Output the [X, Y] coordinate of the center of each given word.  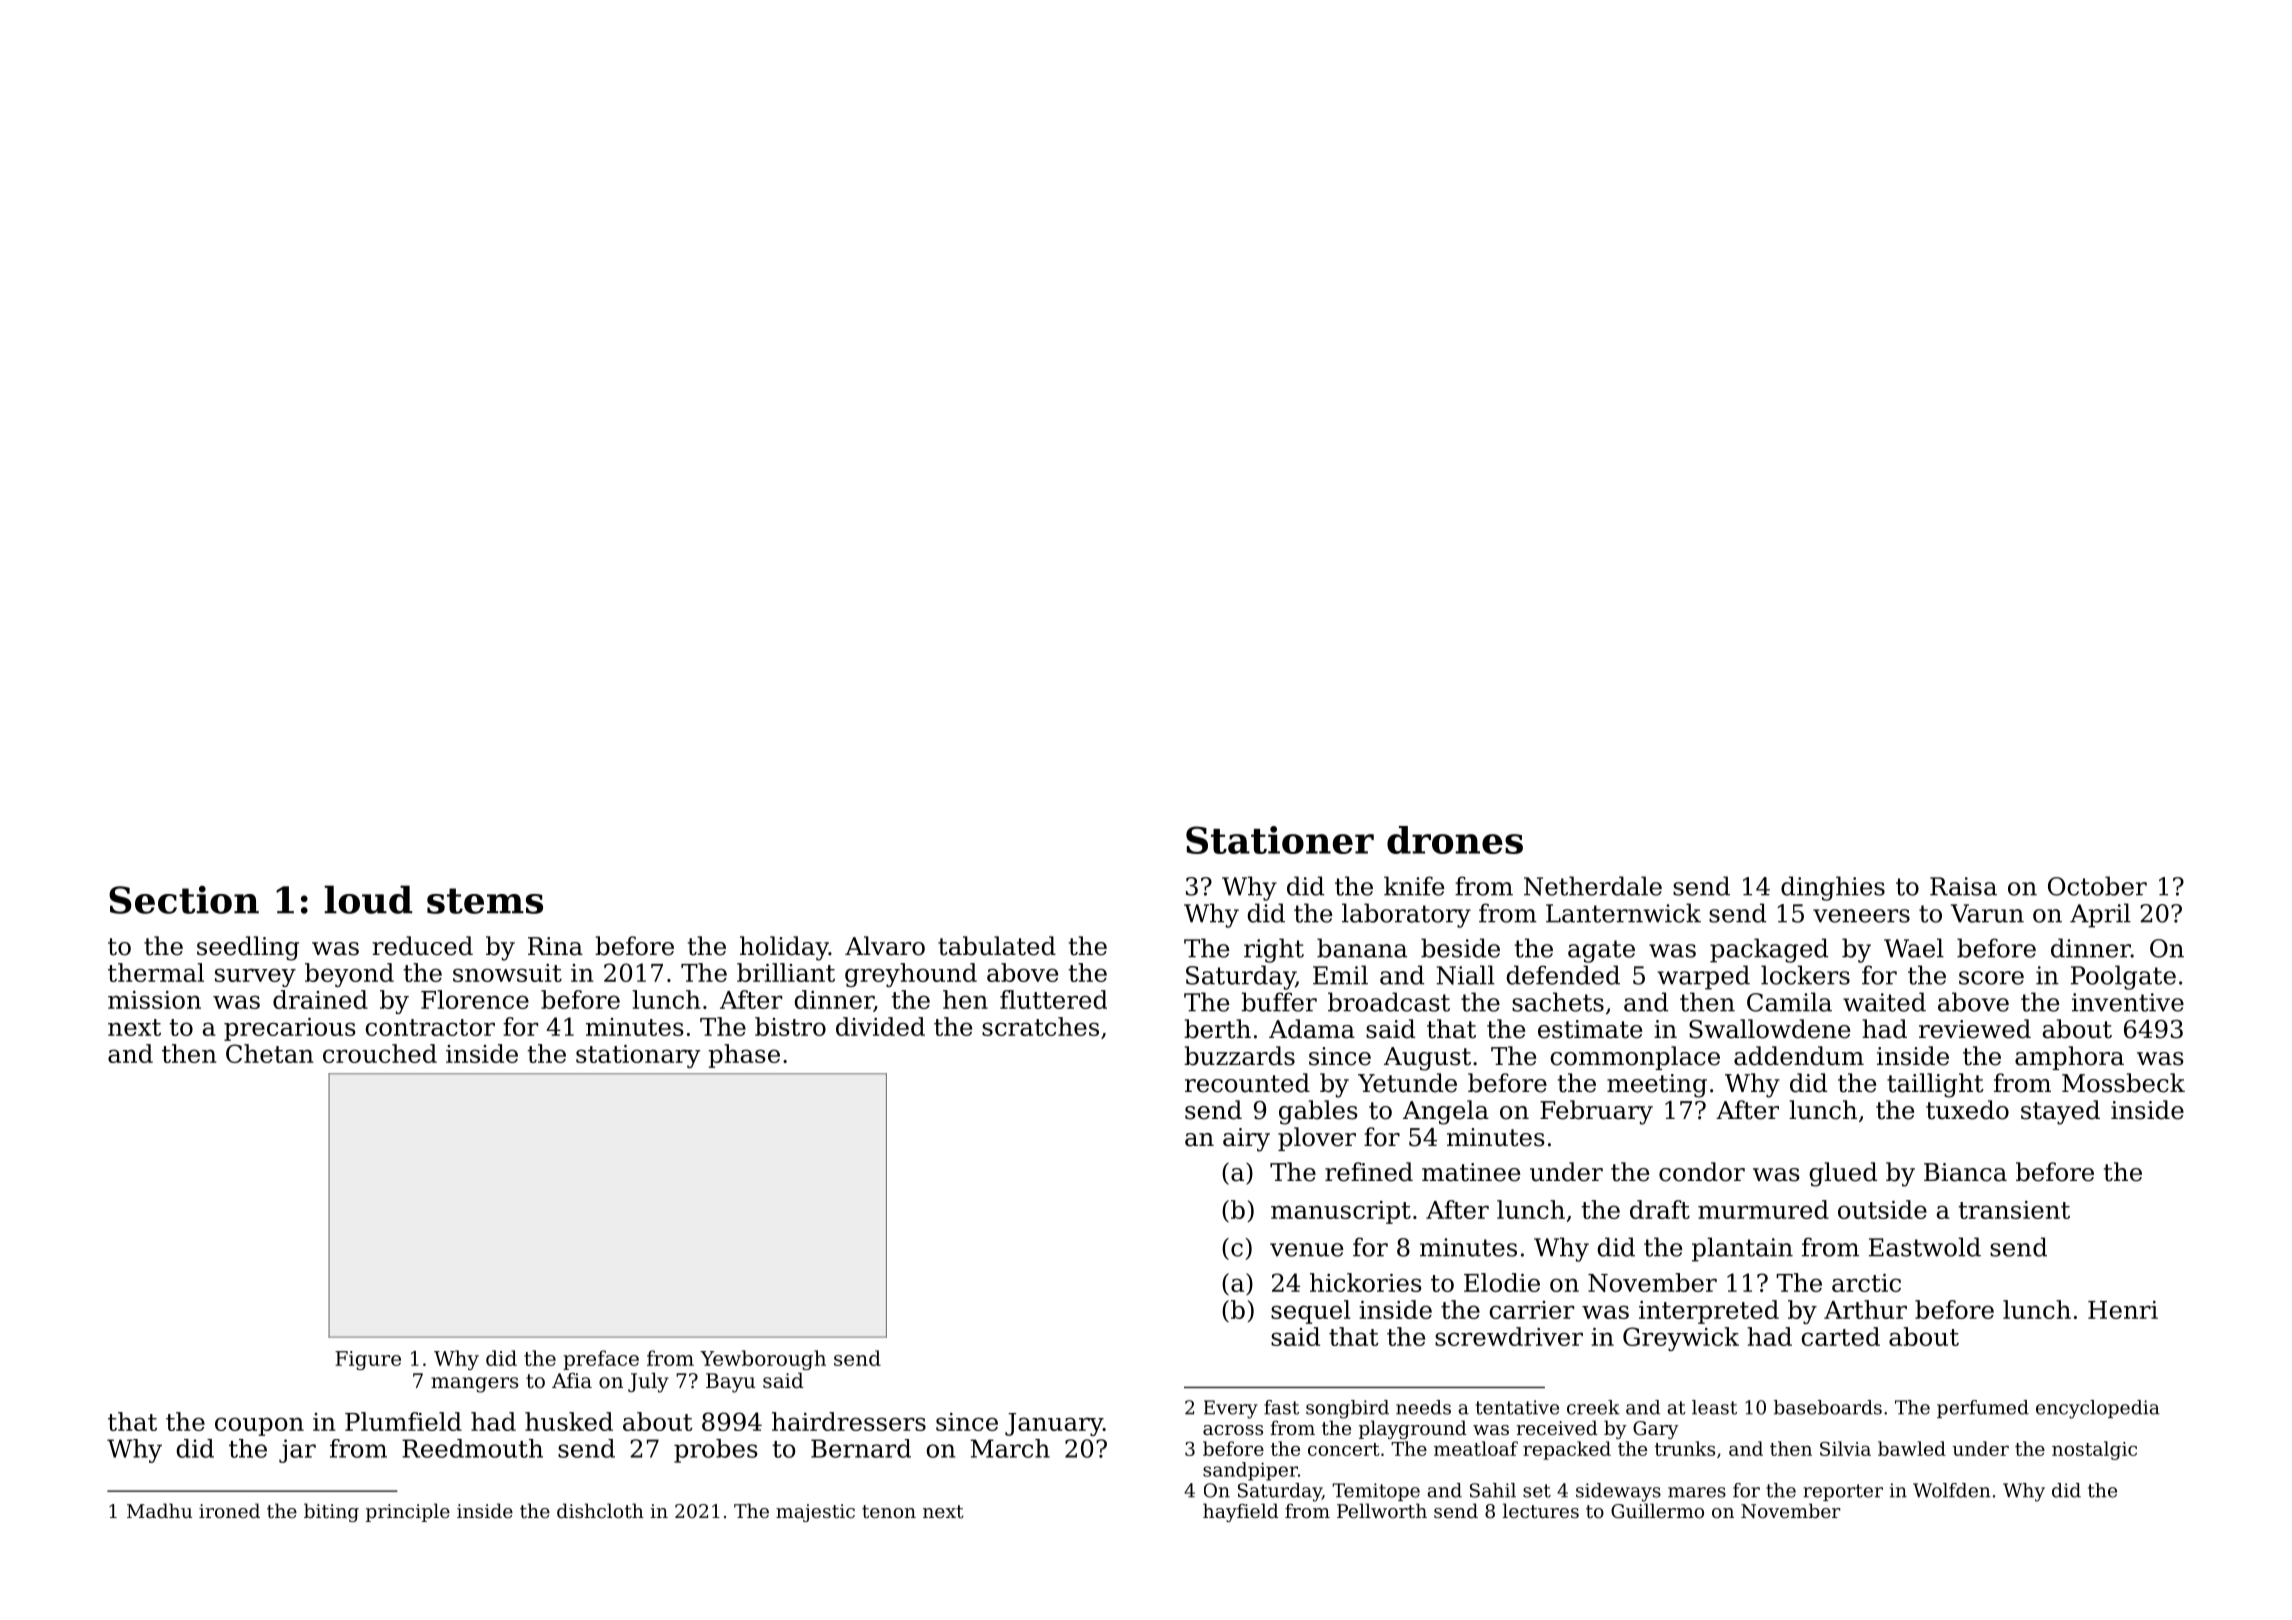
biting [331, 1512]
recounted [1247, 1083]
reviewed [1975, 1029]
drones [1455, 840]
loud [368, 899]
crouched [380, 1053]
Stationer [1280, 840]
